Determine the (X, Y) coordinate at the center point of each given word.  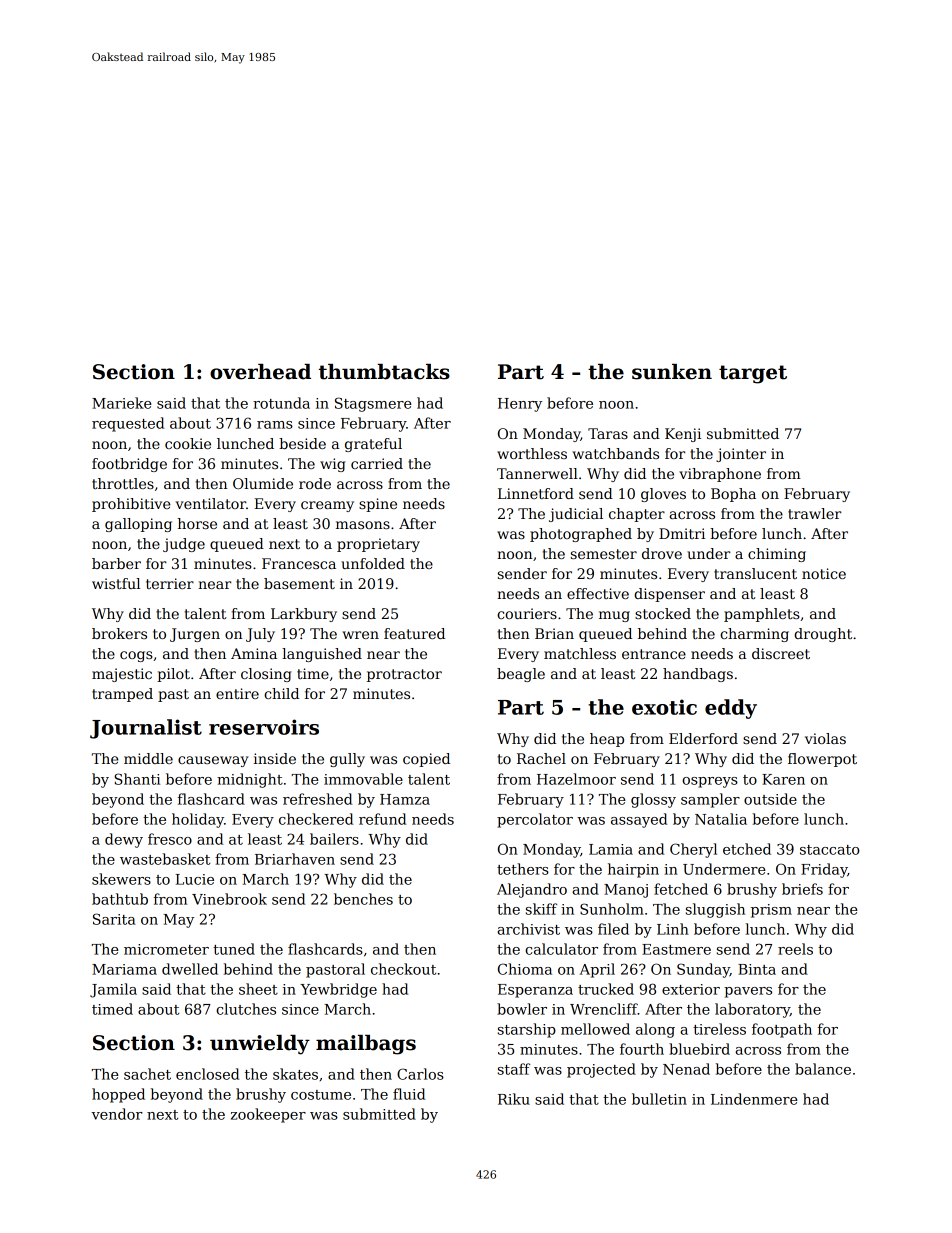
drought (823, 635)
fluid (409, 1094)
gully (347, 760)
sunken (672, 372)
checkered (316, 819)
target (753, 374)
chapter (637, 515)
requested (128, 424)
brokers (119, 633)
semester (604, 554)
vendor (116, 1114)
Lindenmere (754, 1099)
